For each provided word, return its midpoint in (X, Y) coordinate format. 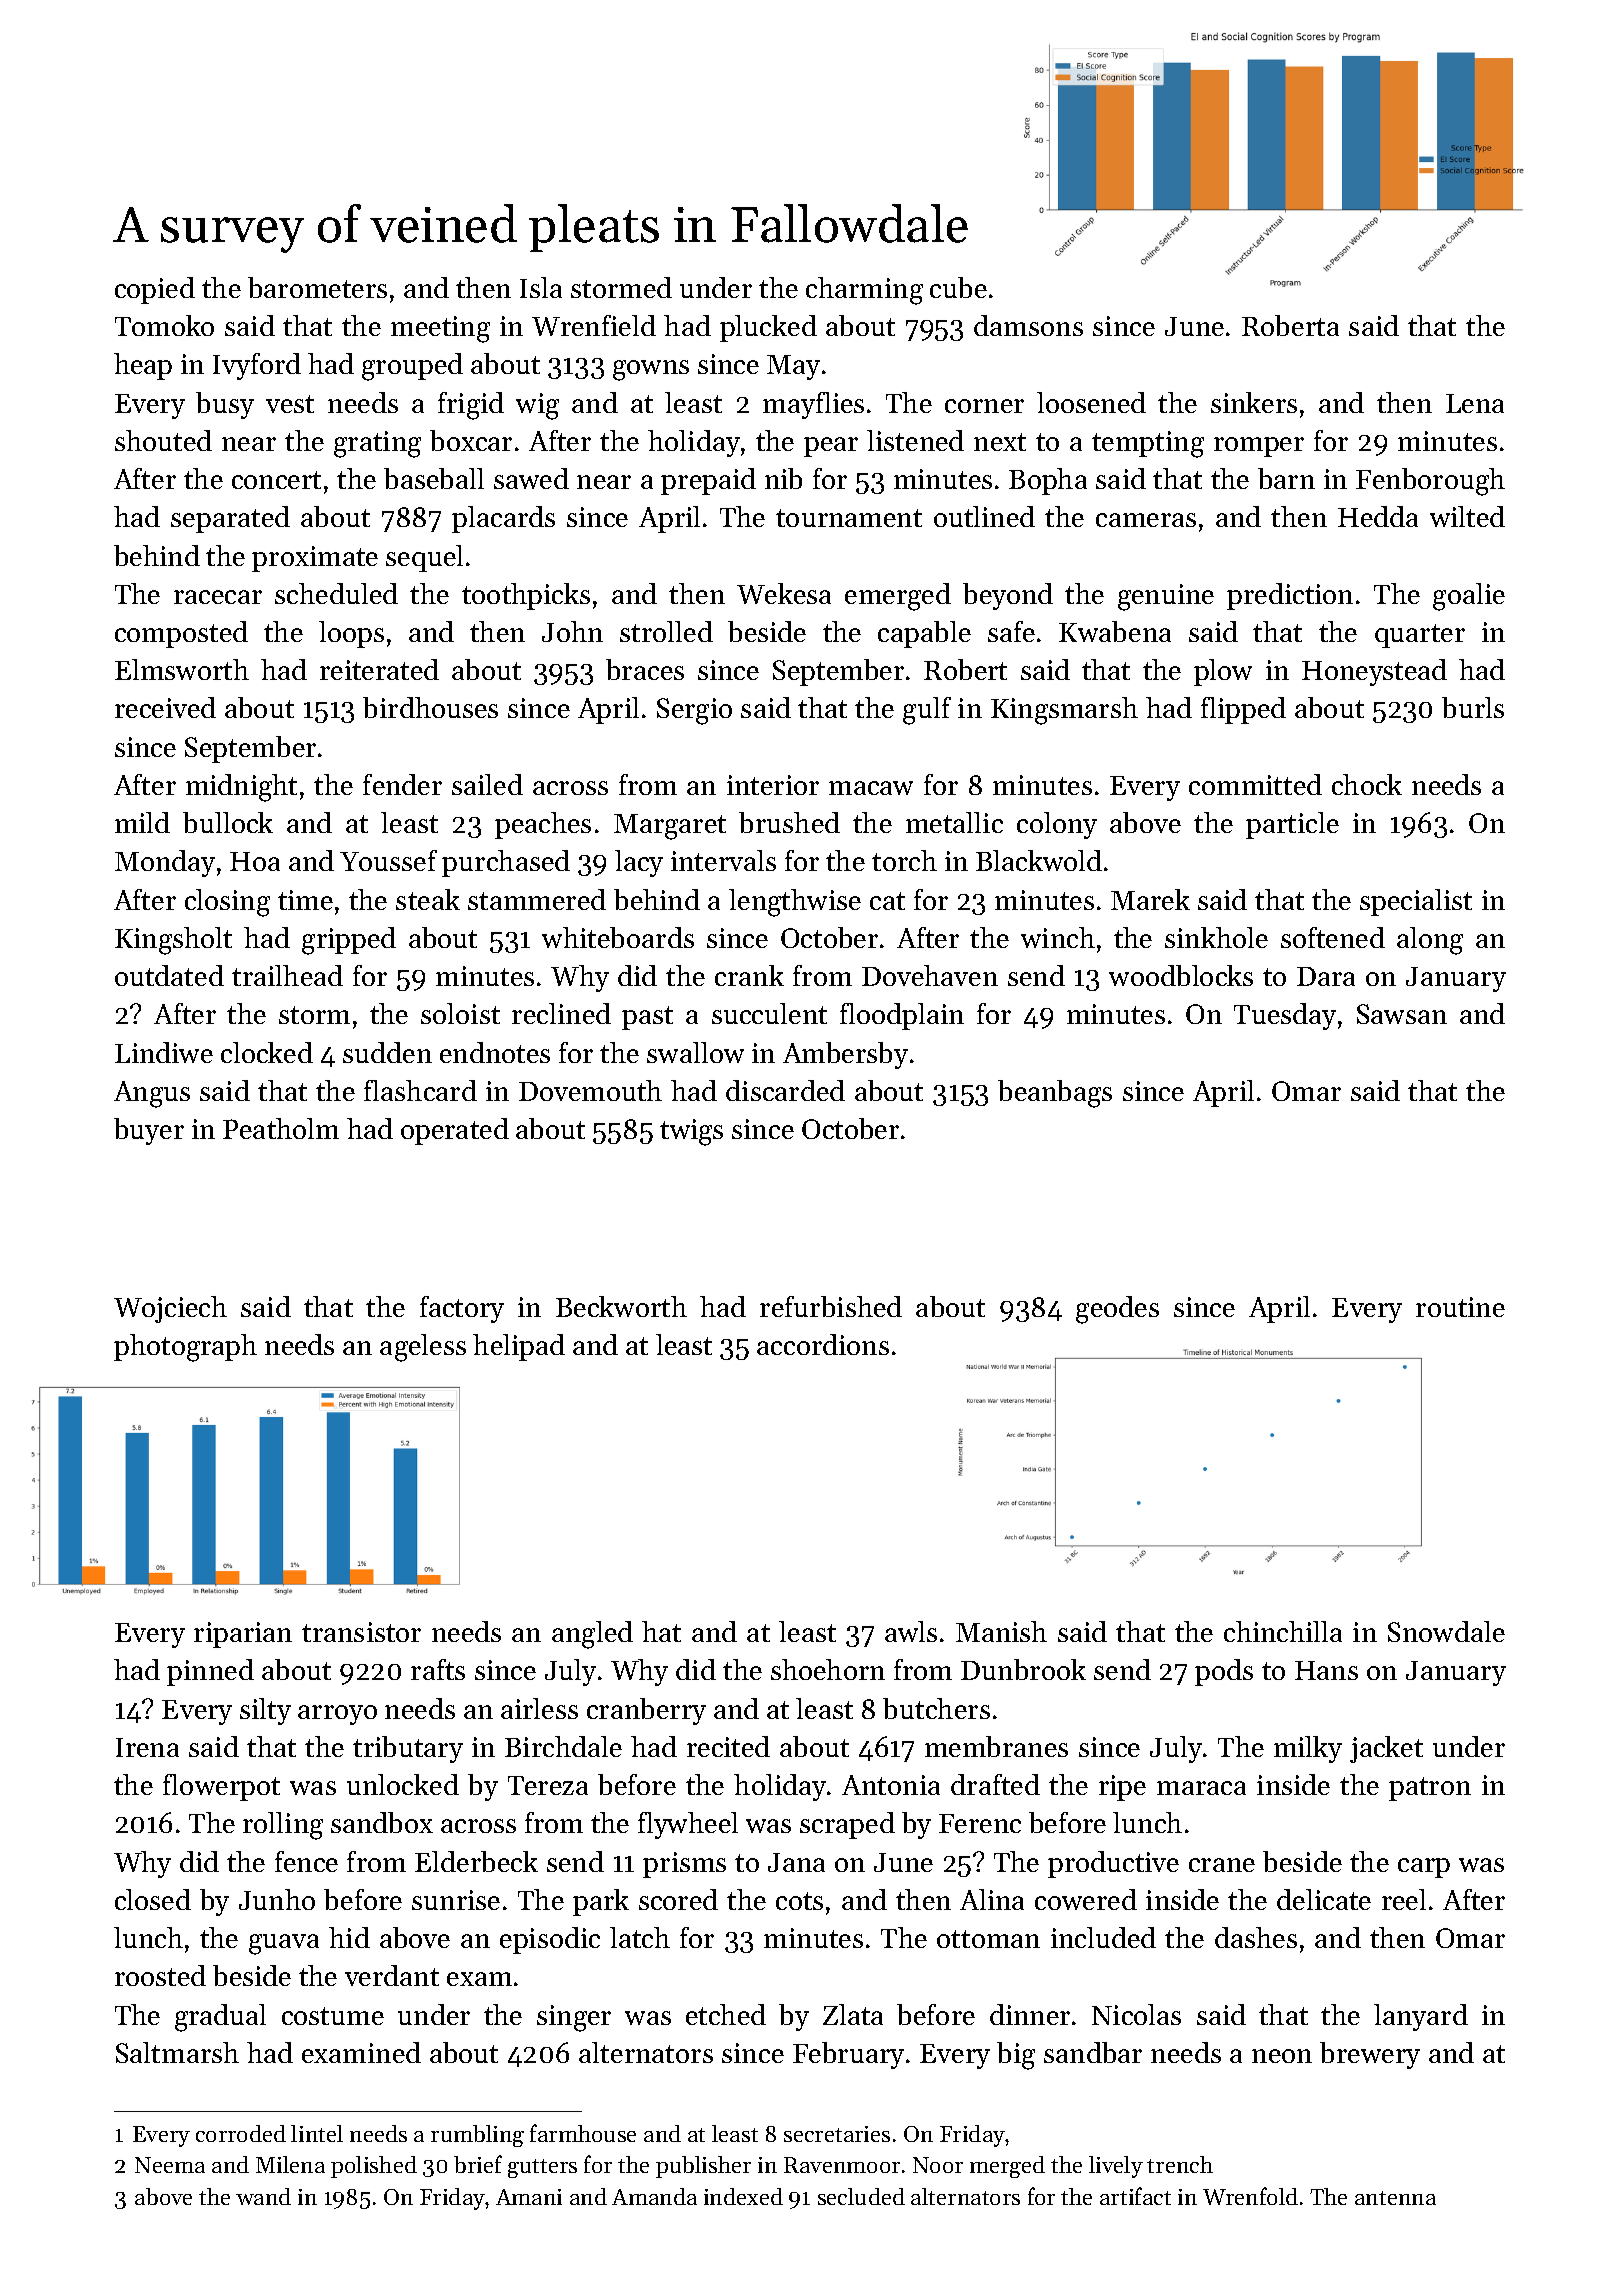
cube (958, 287)
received (165, 707)
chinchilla (1283, 1631)
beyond (1008, 596)
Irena (147, 1747)
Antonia (891, 1785)
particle (1292, 825)
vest (290, 404)
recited (728, 1746)
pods (1224, 1672)
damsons (1028, 325)
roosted (160, 1975)
